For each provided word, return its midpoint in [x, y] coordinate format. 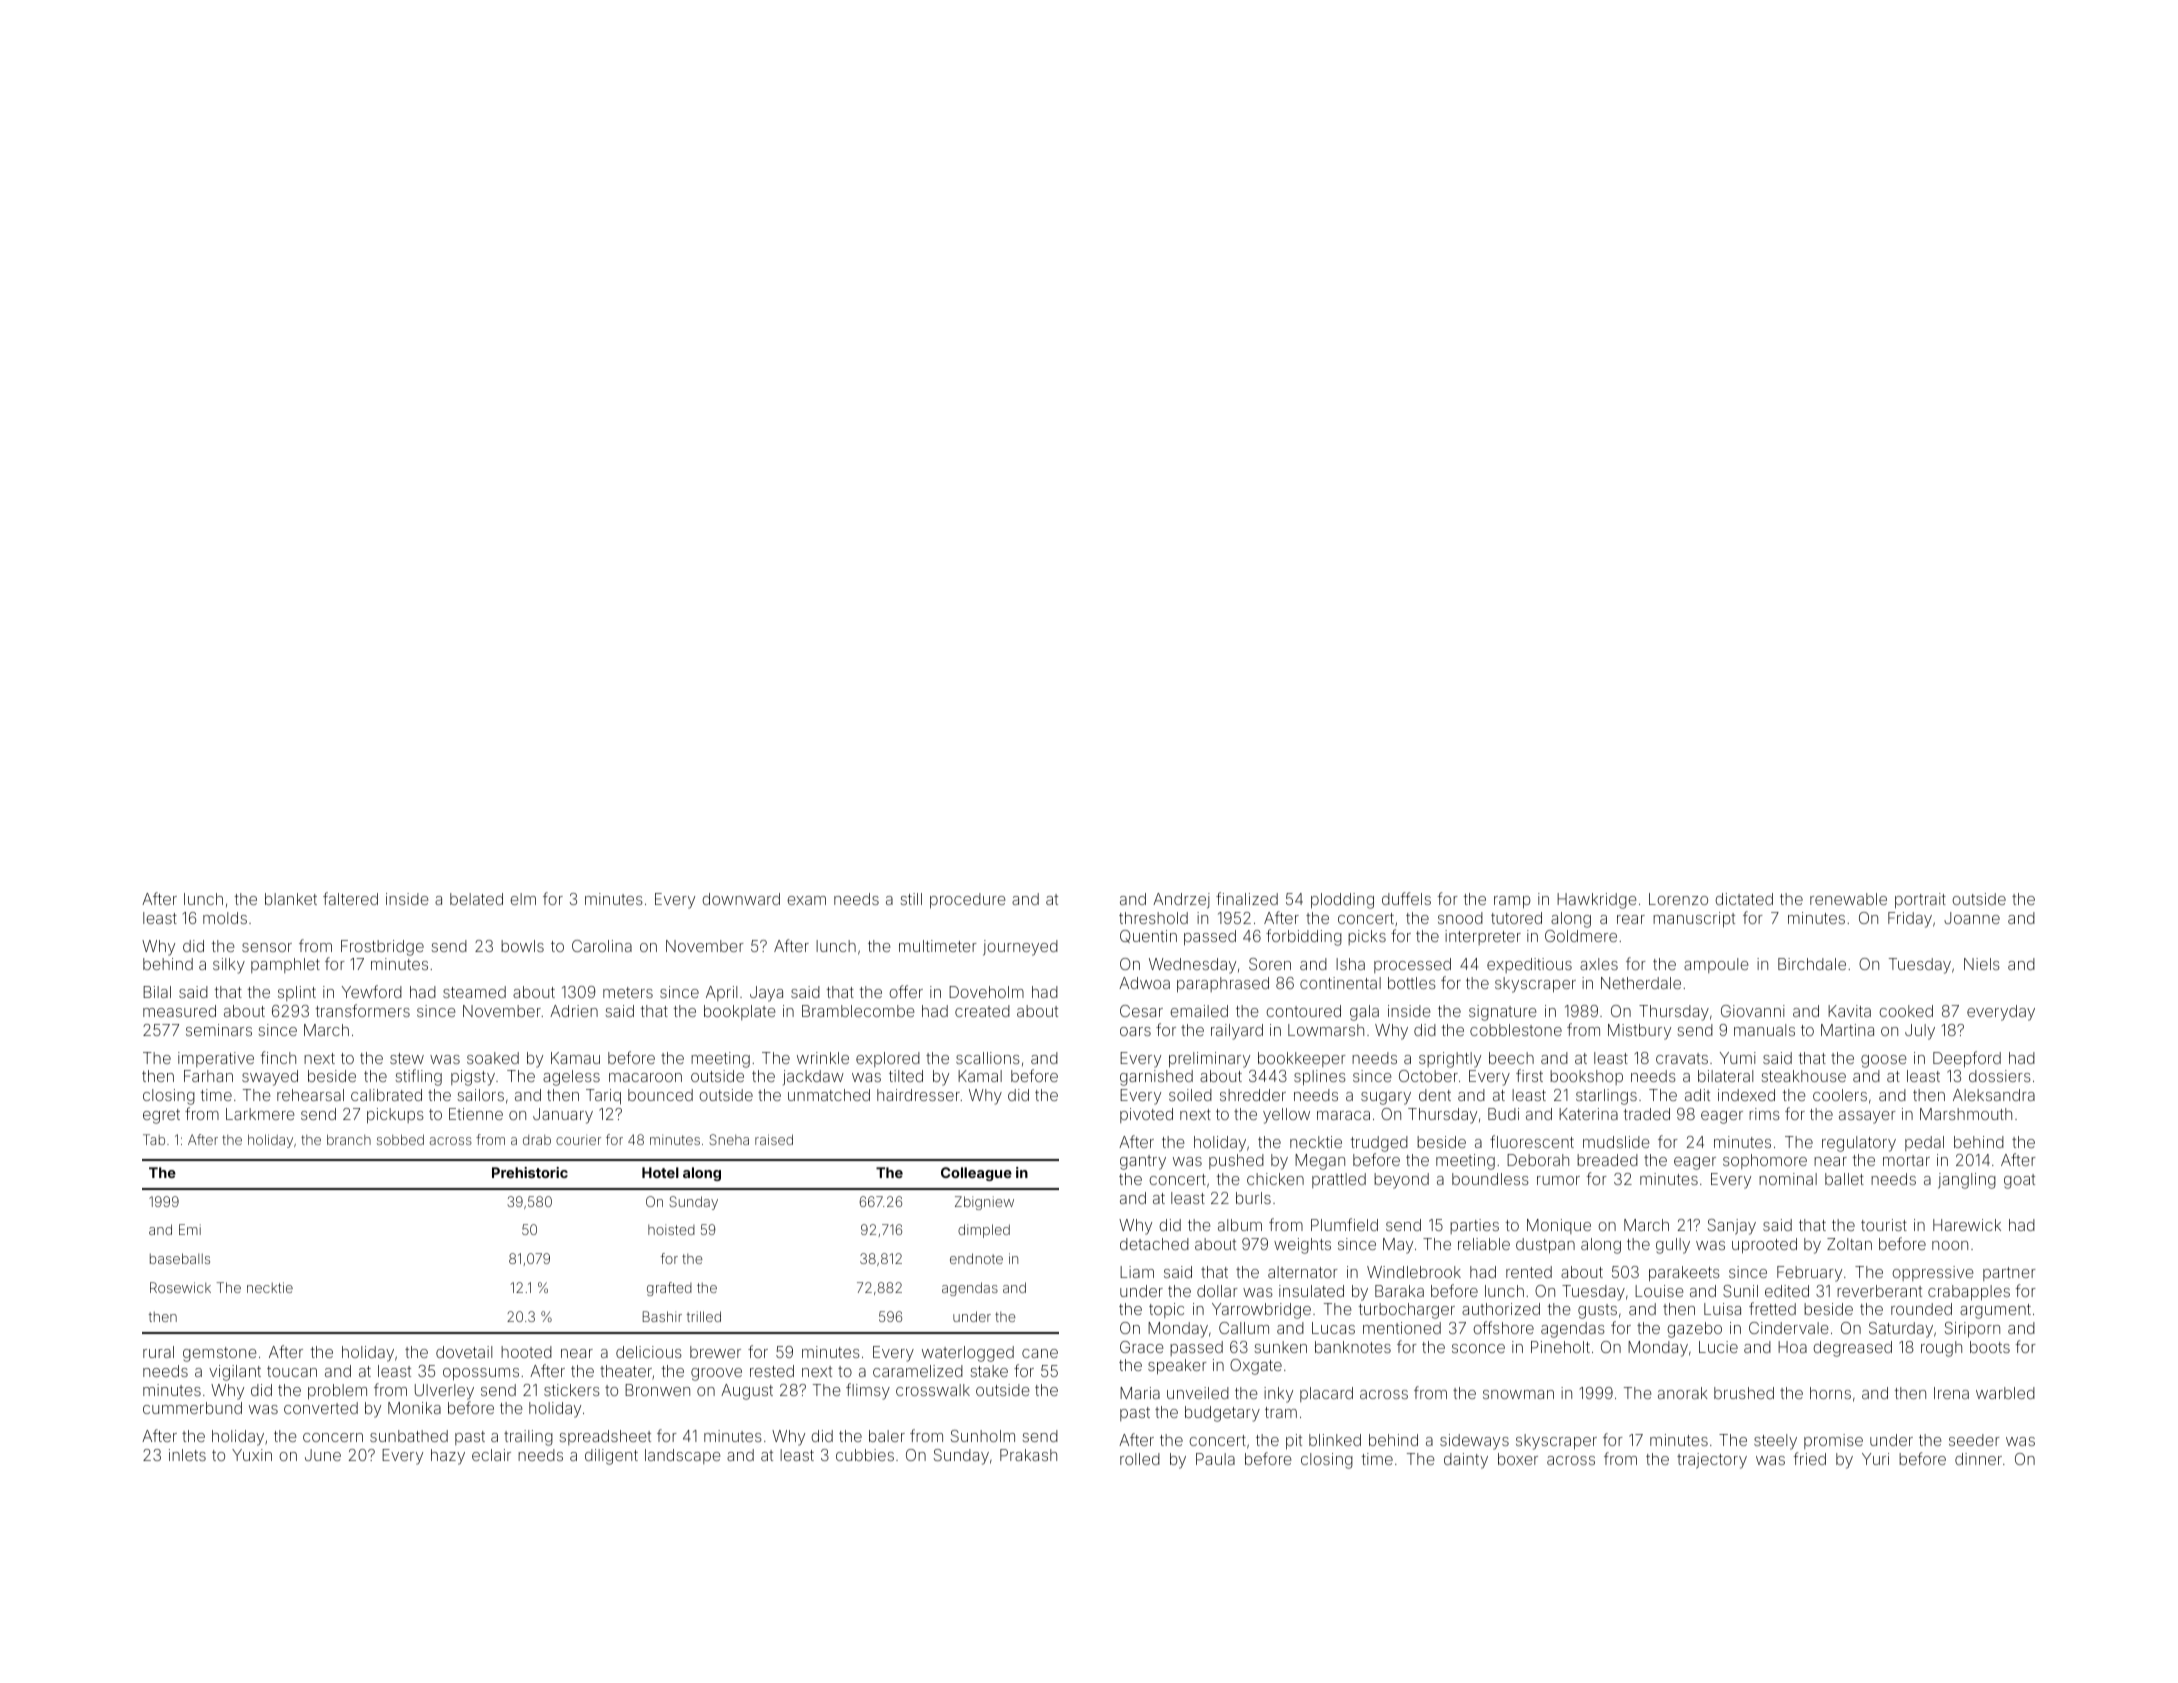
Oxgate [1256, 1367]
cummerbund [192, 1408]
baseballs [180, 1258]
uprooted [1764, 1246]
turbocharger [1406, 1311]
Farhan [208, 1076]
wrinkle [823, 1058]
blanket [291, 899]
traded [1646, 1114]
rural [158, 1352]
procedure [968, 901]
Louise [1659, 1291]
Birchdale [1812, 964]
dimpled [984, 1231]
